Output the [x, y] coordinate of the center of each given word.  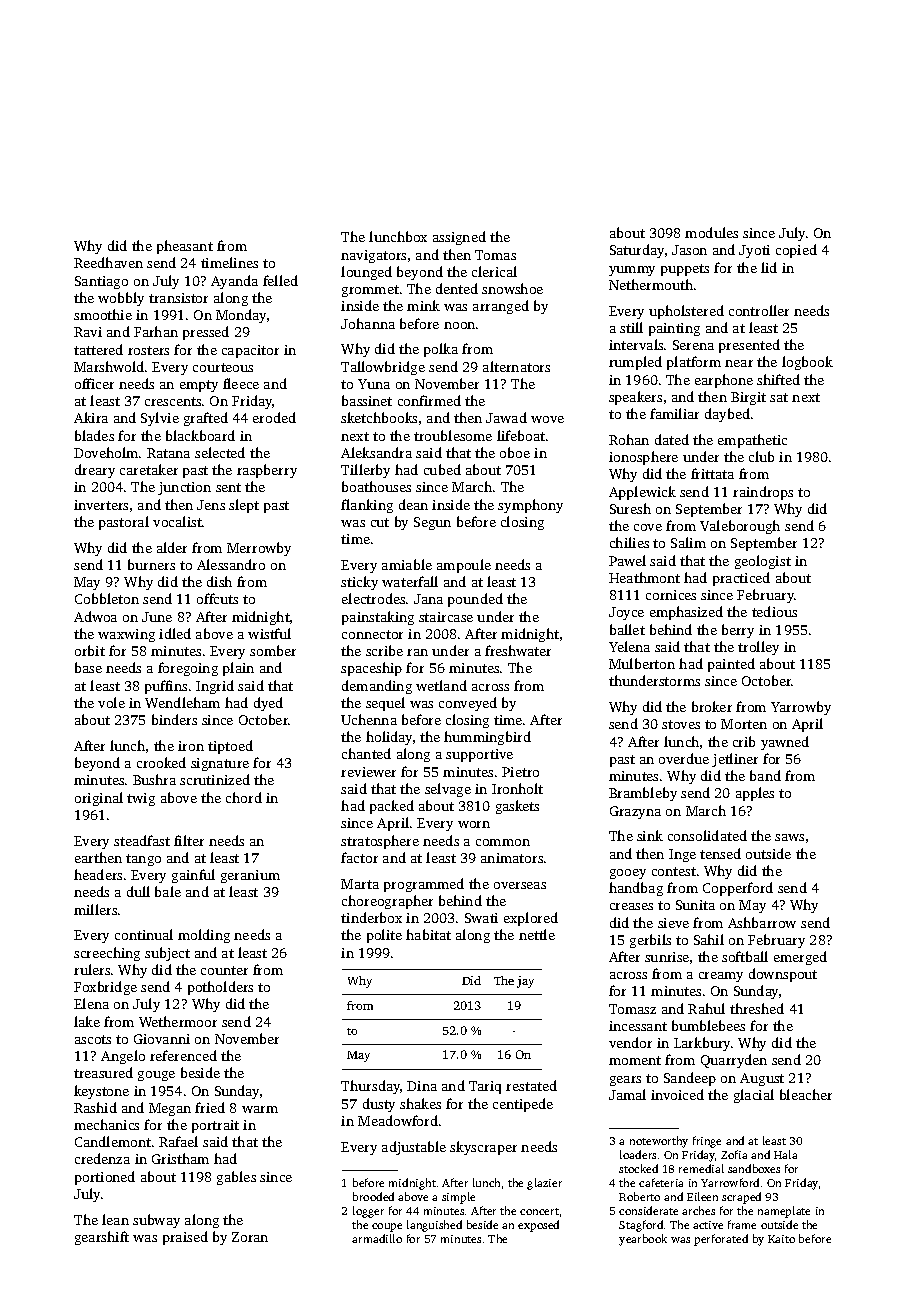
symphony [530, 506]
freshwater [518, 650]
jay [525, 982]
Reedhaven [108, 262]
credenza [102, 1158]
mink [423, 305]
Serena [693, 345]
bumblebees [708, 1025]
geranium [250, 876]
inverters [101, 505]
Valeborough [740, 527]
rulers [92, 969]
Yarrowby [801, 708]
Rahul [706, 1008]
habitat [428, 934]
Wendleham [182, 702]
